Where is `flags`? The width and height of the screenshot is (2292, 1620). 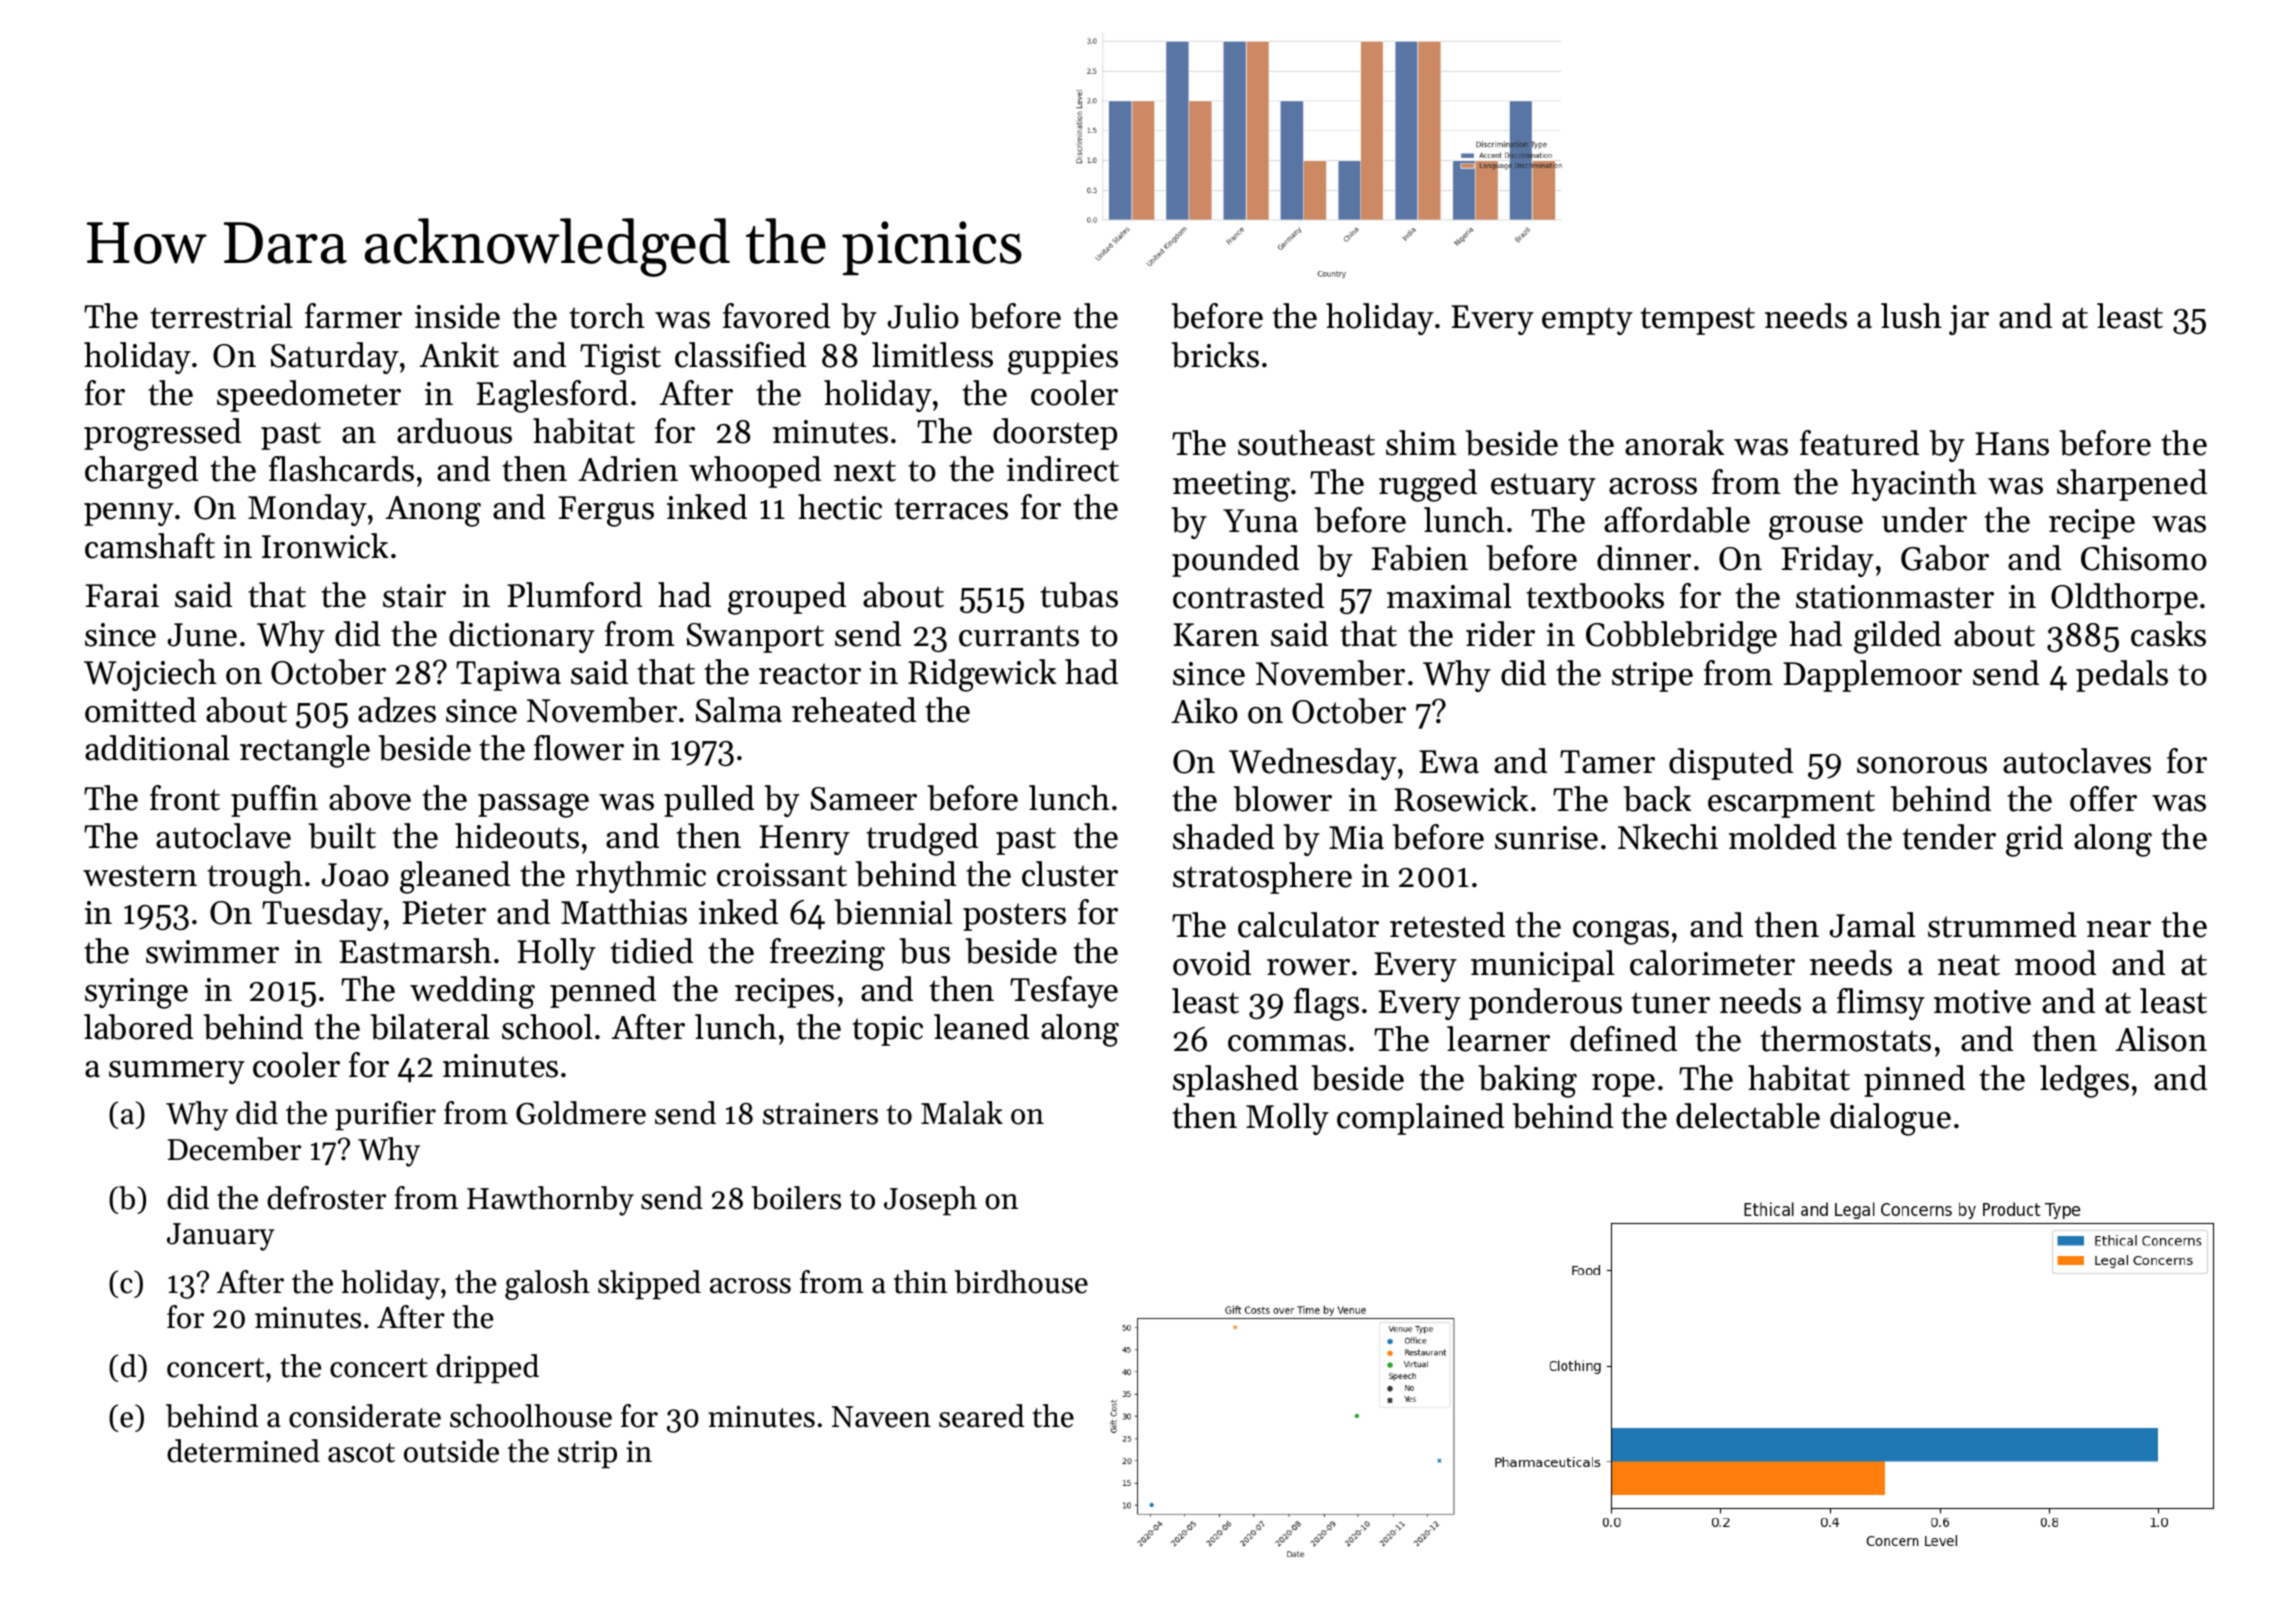
flags is located at coordinates (1326, 1004).
